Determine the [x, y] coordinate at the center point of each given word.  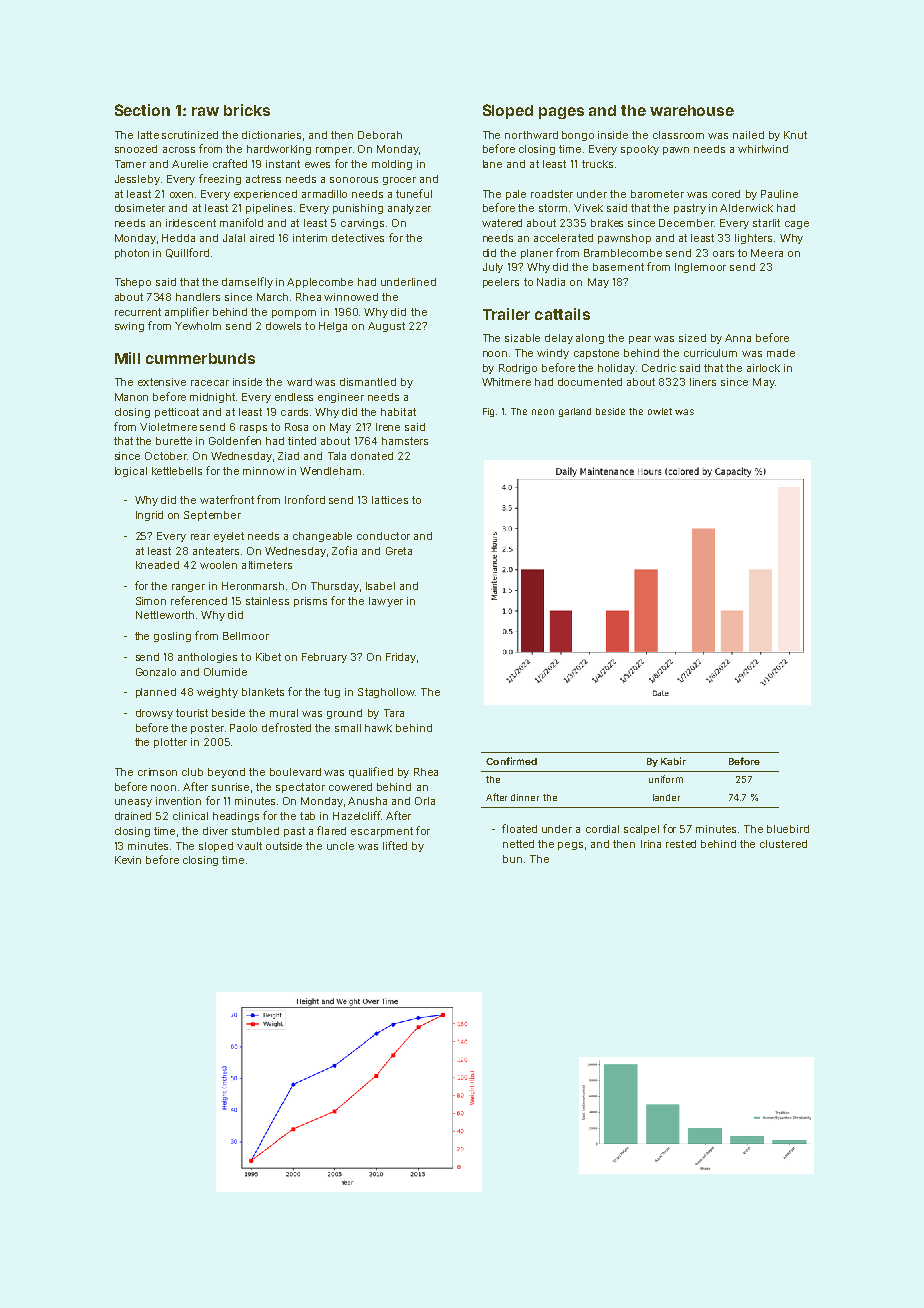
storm [553, 208]
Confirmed [511, 761]
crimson [157, 772]
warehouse [692, 110]
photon [132, 254]
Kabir [673, 761]
